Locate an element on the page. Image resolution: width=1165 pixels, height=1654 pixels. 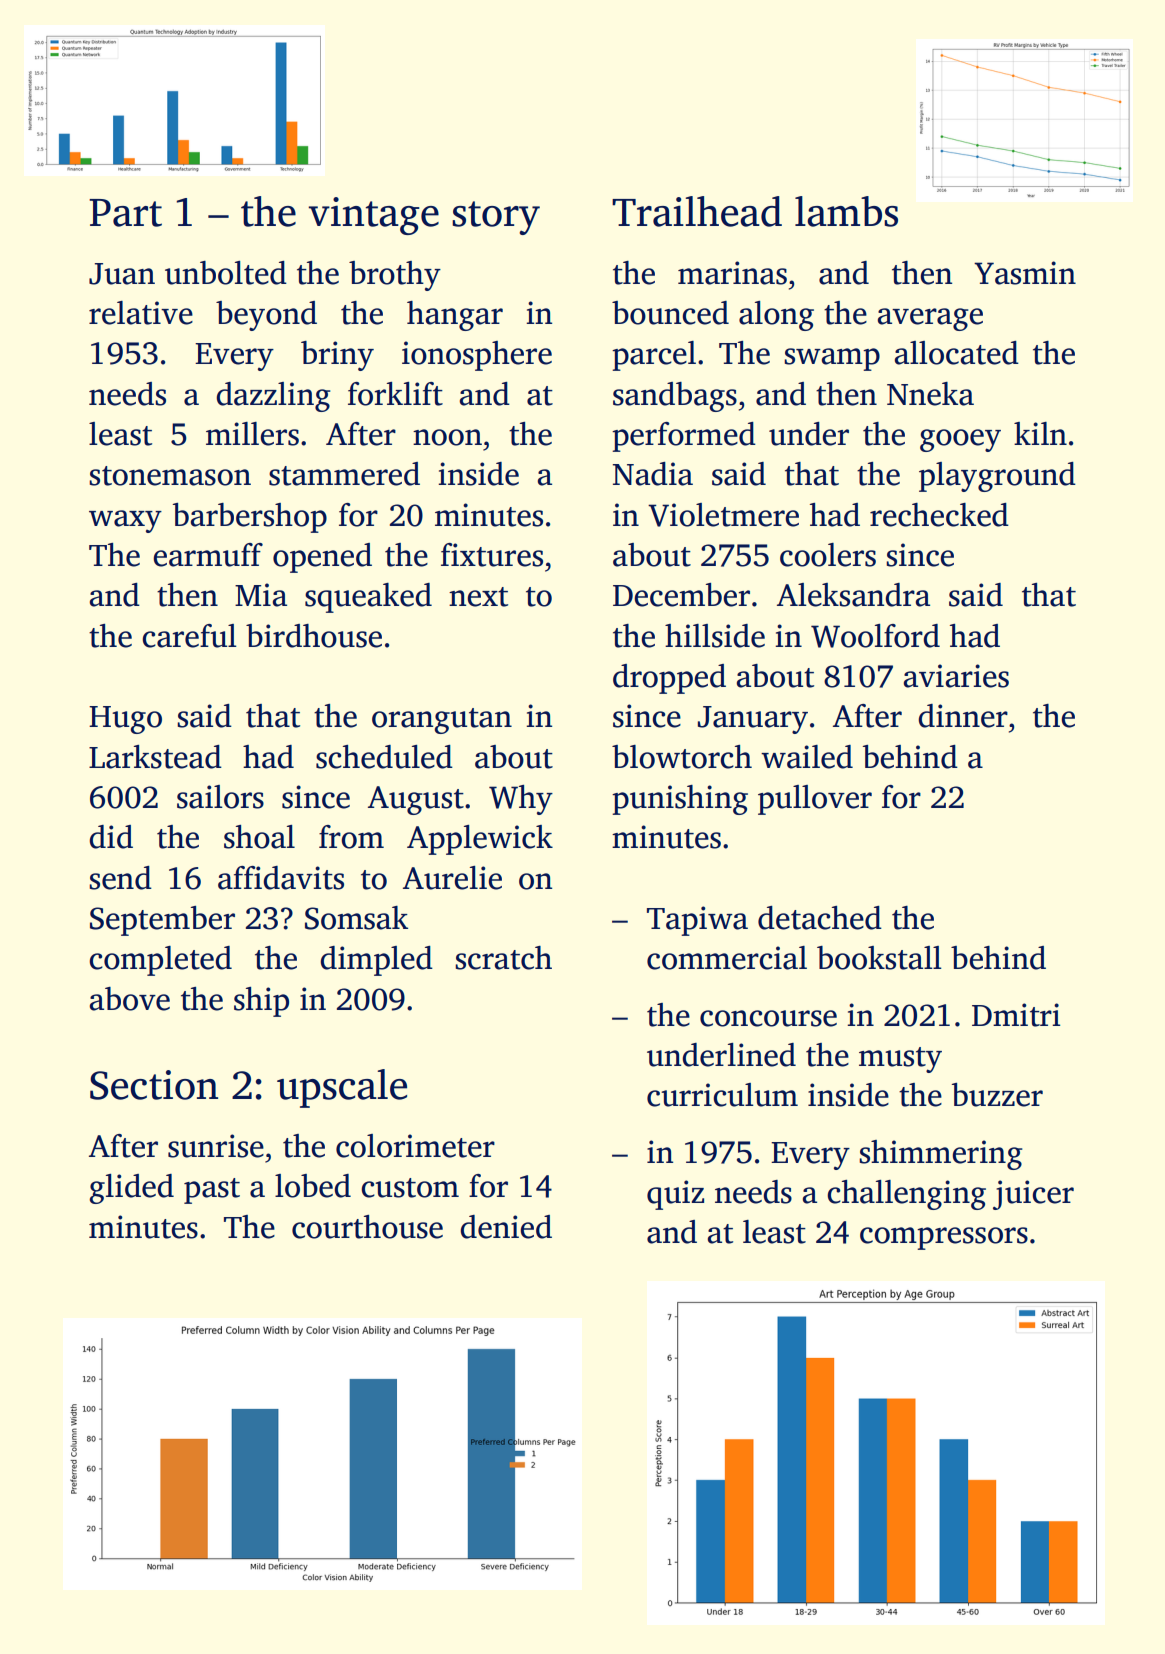
waxy is located at coordinates (125, 521).
